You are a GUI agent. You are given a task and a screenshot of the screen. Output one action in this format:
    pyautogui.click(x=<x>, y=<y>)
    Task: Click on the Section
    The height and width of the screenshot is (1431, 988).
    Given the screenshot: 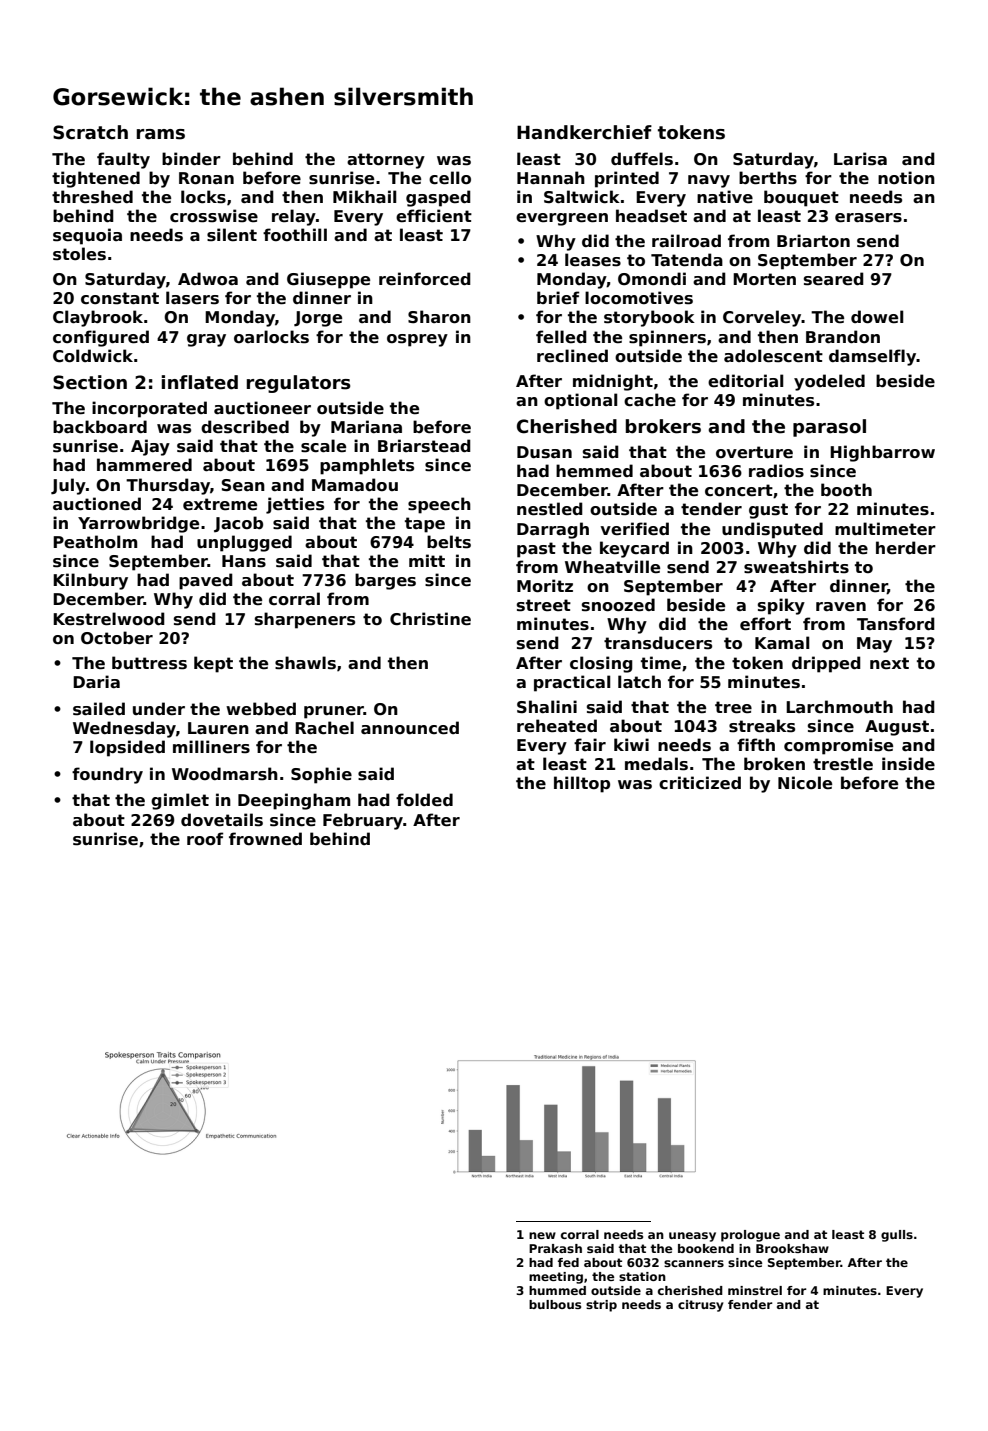 What is the action you would take?
    pyautogui.click(x=90, y=382)
